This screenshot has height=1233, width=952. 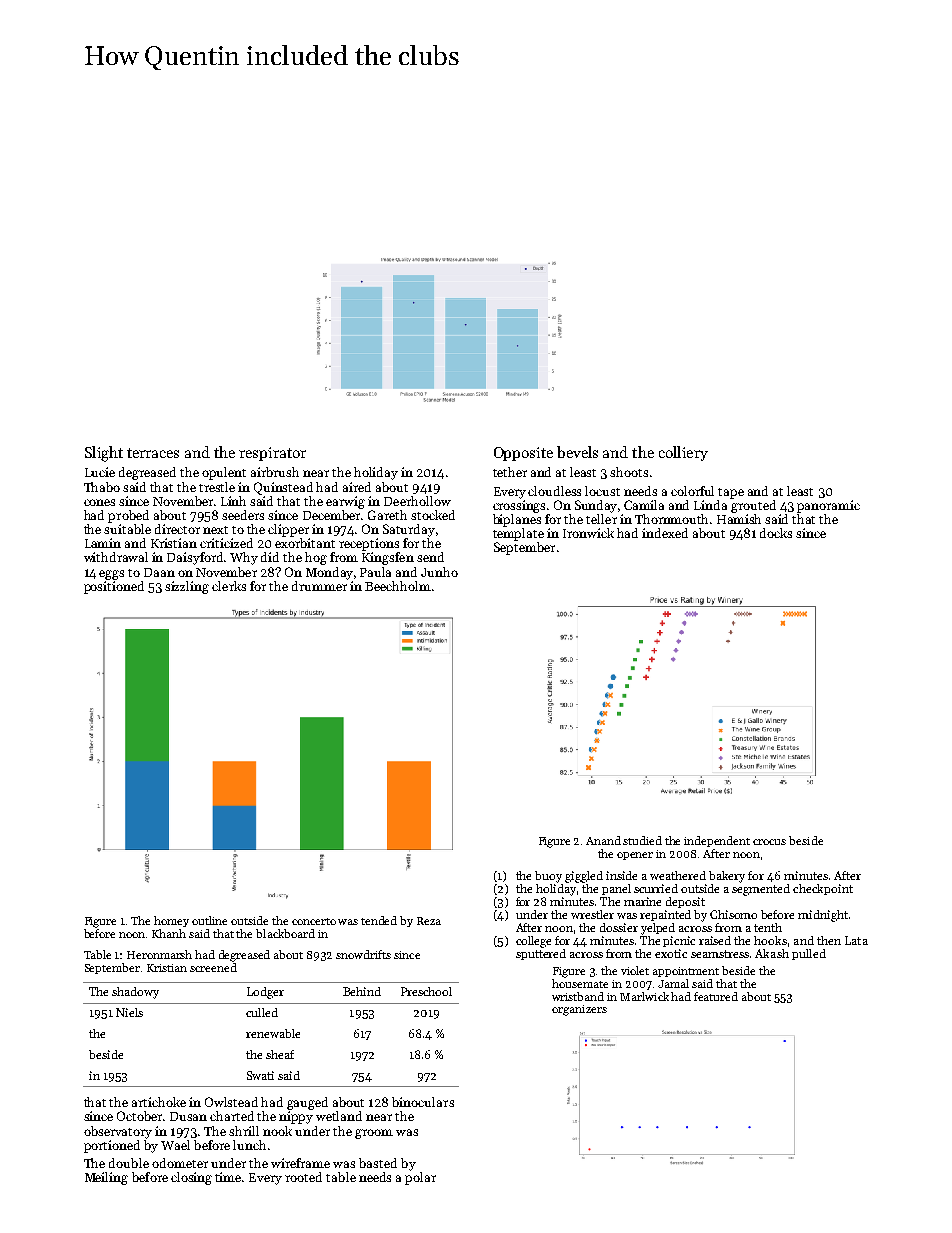 What do you see at coordinates (280, 1054) in the screenshot?
I see `sheaf` at bounding box center [280, 1054].
